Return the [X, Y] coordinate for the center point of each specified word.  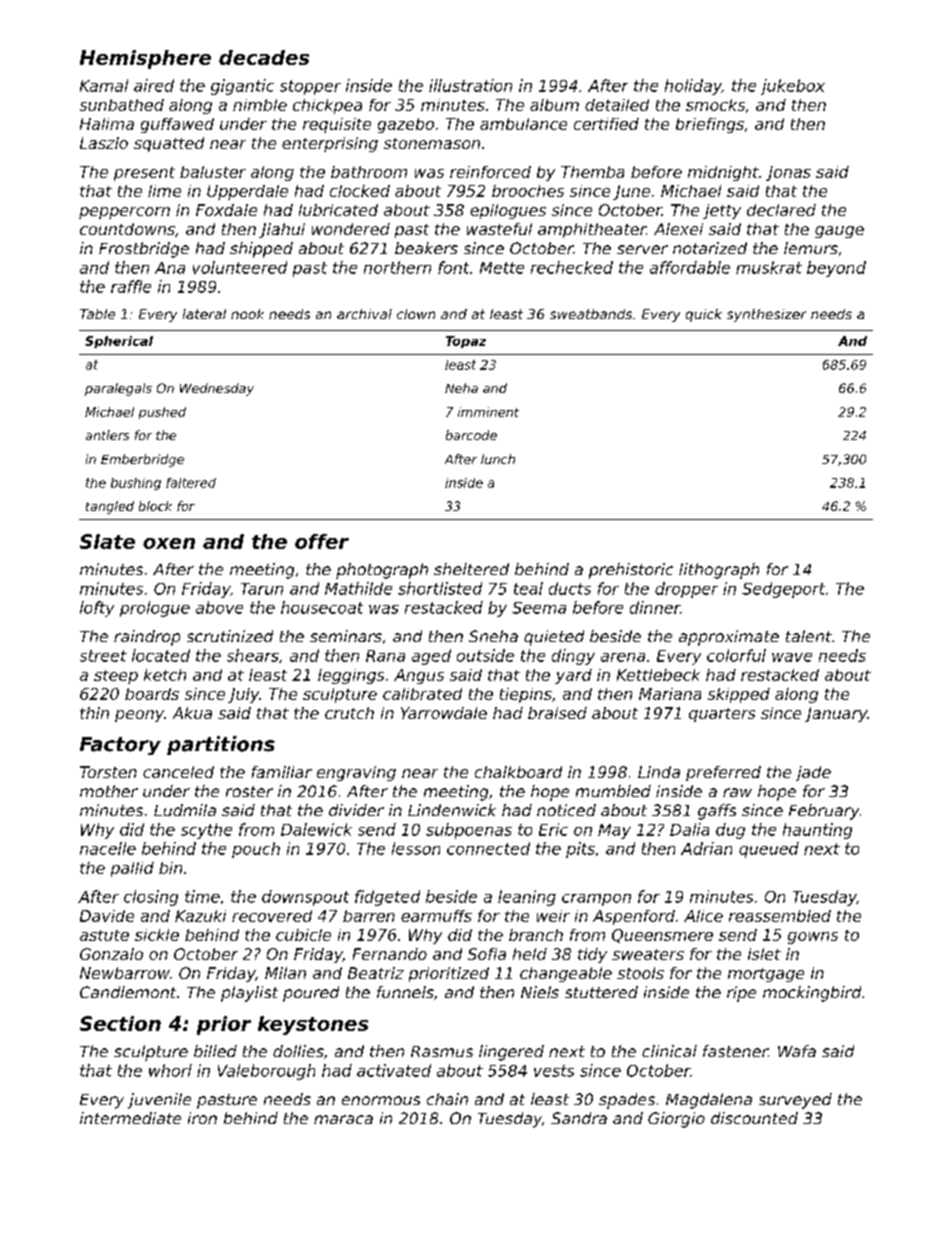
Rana [385, 656]
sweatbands [591, 314]
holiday [693, 87]
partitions [221, 745]
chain [447, 1099]
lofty [97, 609]
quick [704, 315]
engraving [356, 773]
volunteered [240, 267]
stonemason [432, 143]
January [836, 714]
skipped [739, 695]
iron [202, 1118]
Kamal [104, 85]
